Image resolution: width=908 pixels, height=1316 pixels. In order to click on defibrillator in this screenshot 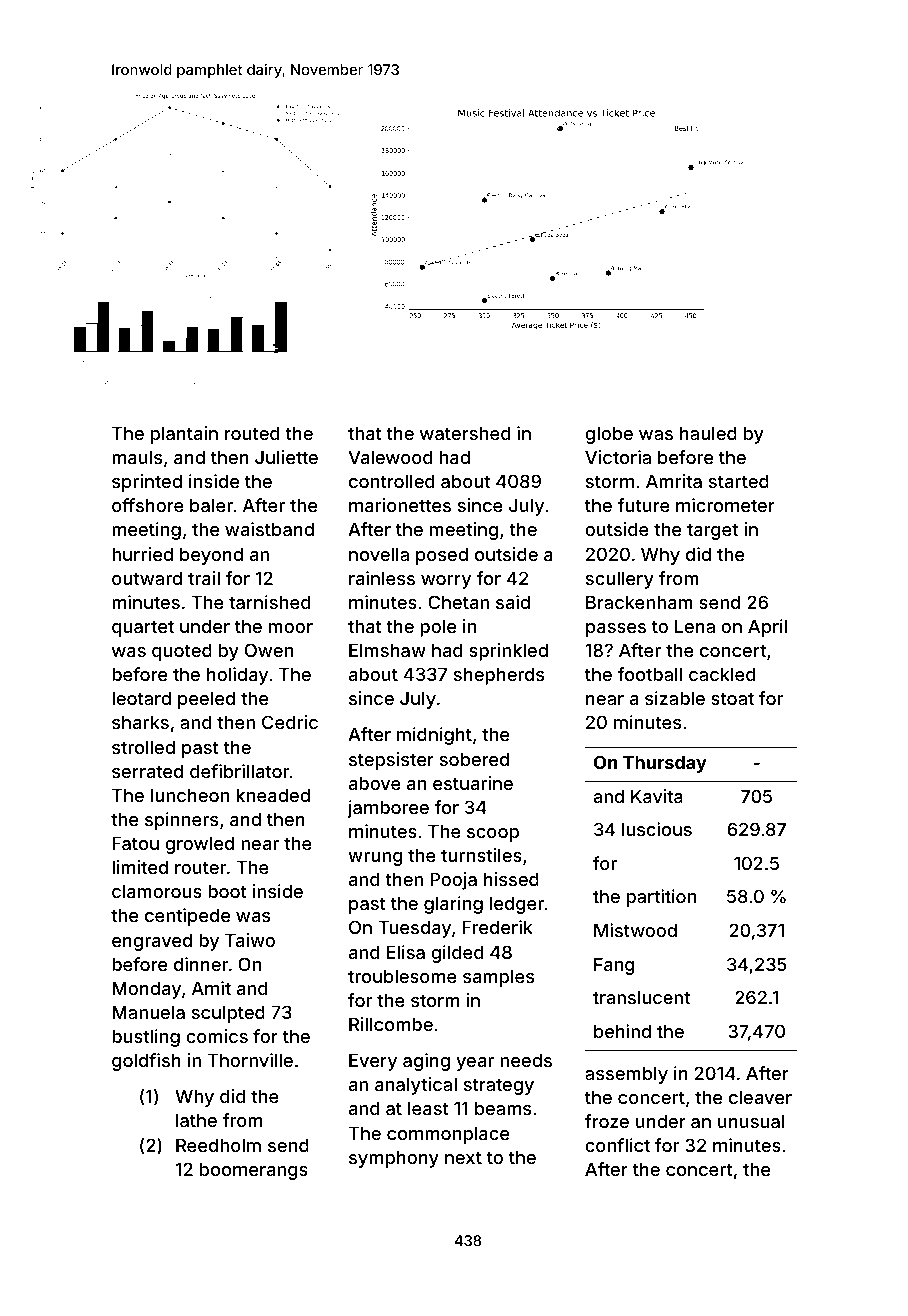, I will do `click(239, 771)`.
